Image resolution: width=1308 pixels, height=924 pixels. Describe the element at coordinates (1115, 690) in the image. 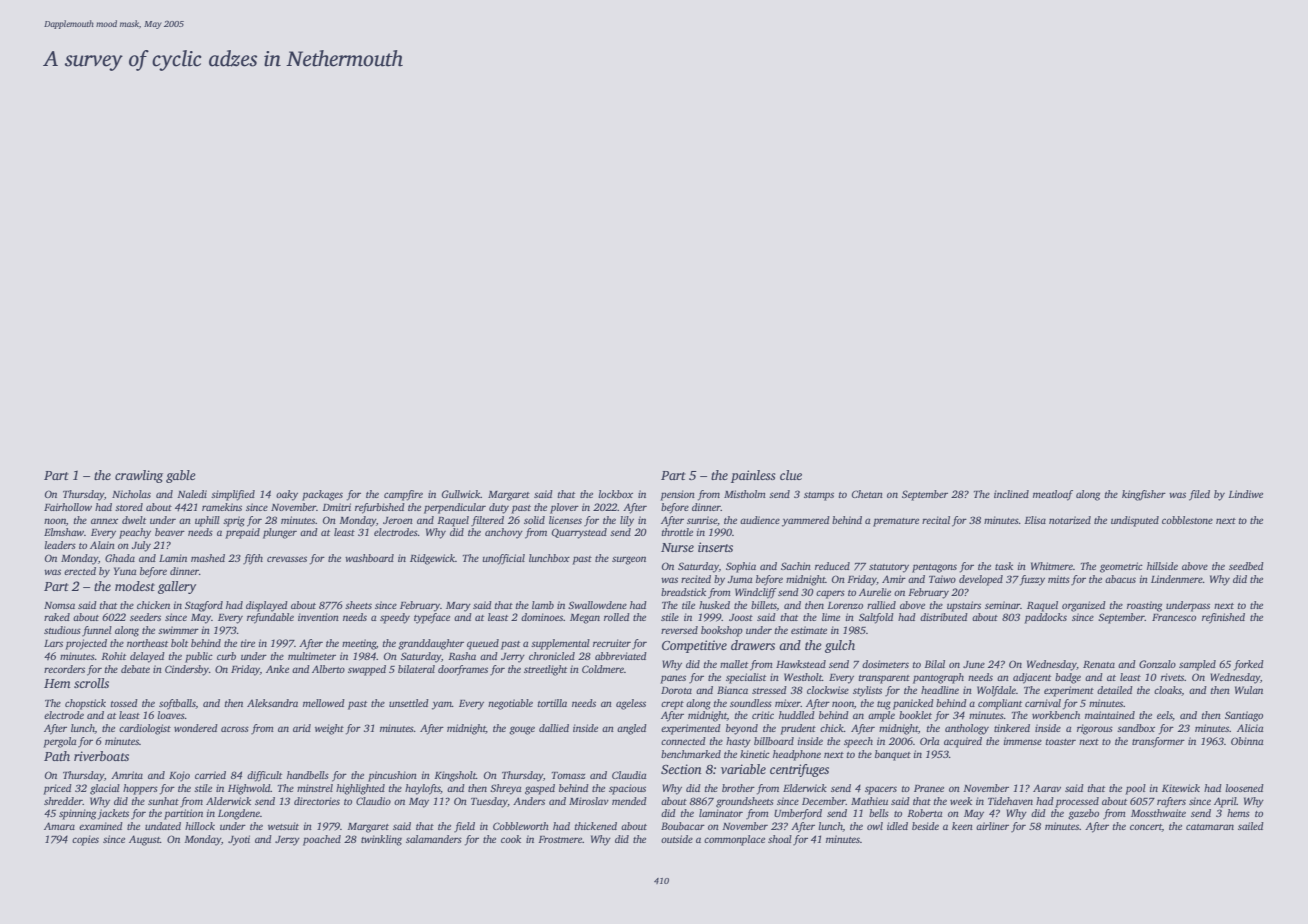

I see `detailed` at that location.
